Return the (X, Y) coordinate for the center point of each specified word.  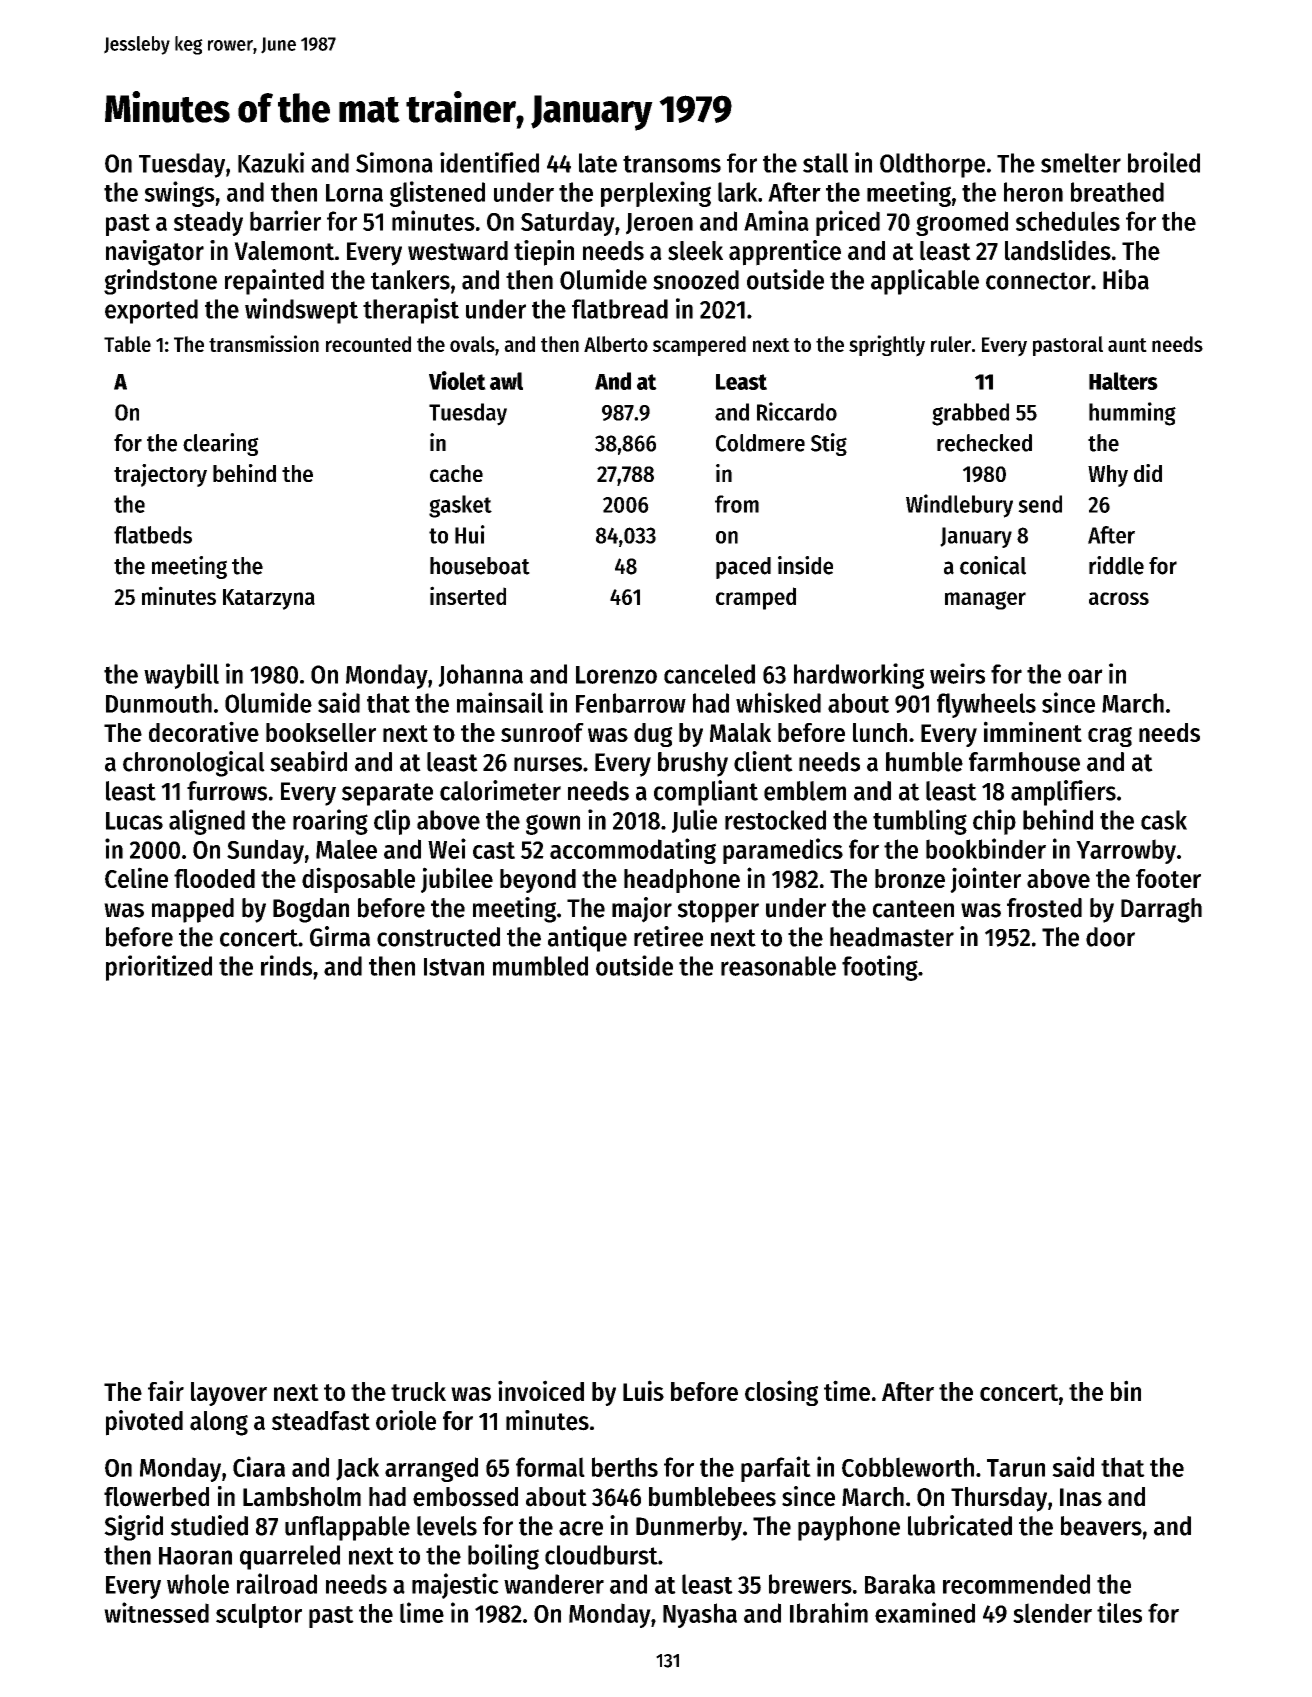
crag (1110, 737)
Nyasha (700, 1615)
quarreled (290, 1557)
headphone (682, 881)
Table (127, 344)
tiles (1119, 1612)
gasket (460, 506)
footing (880, 968)
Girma (340, 936)
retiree (668, 936)
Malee (346, 849)
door (1110, 937)
